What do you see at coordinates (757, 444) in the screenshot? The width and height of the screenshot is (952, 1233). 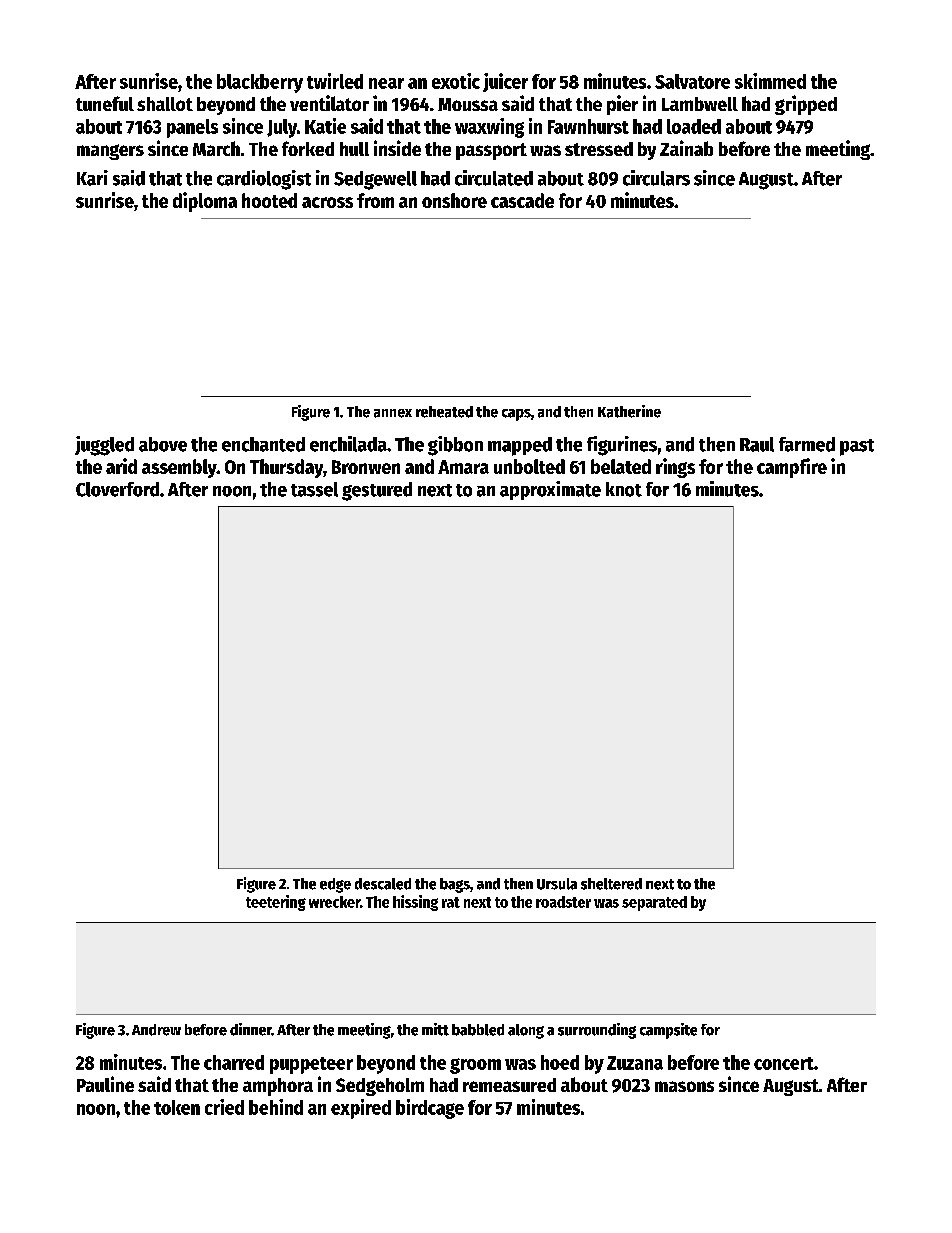 I see `Raul` at bounding box center [757, 444].
